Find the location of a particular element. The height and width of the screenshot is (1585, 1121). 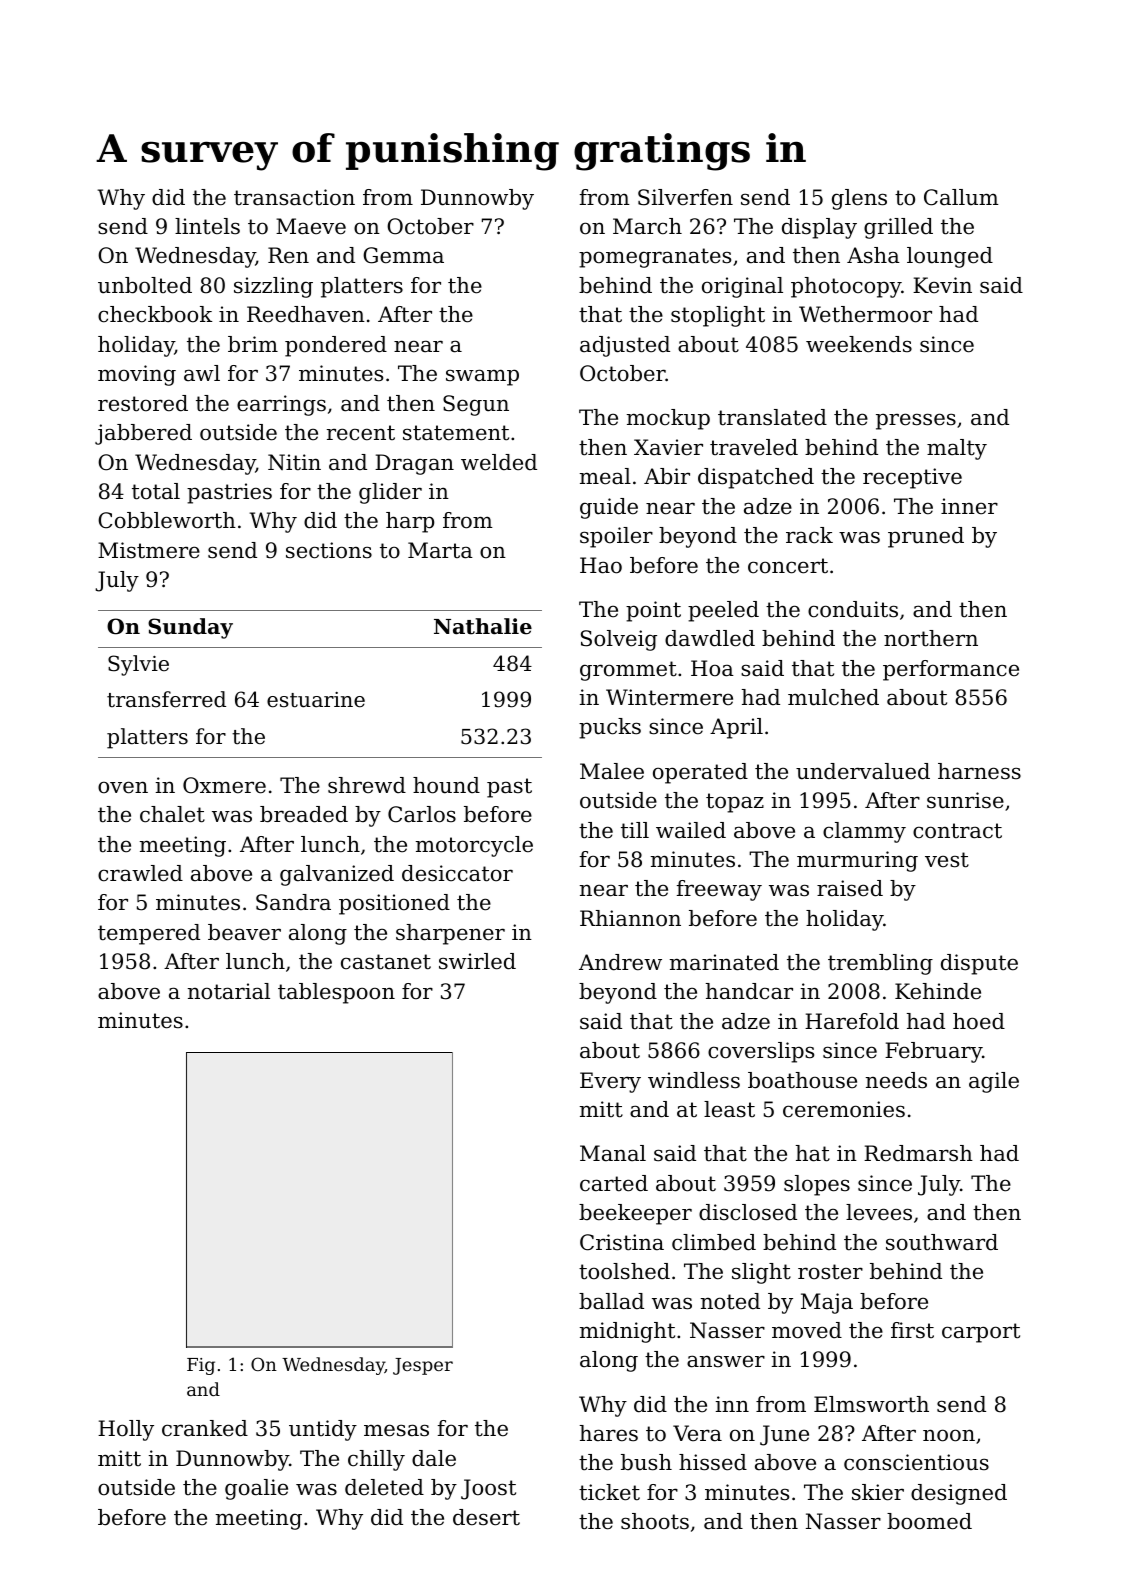

carport is located at coordinates (981, 1333).
